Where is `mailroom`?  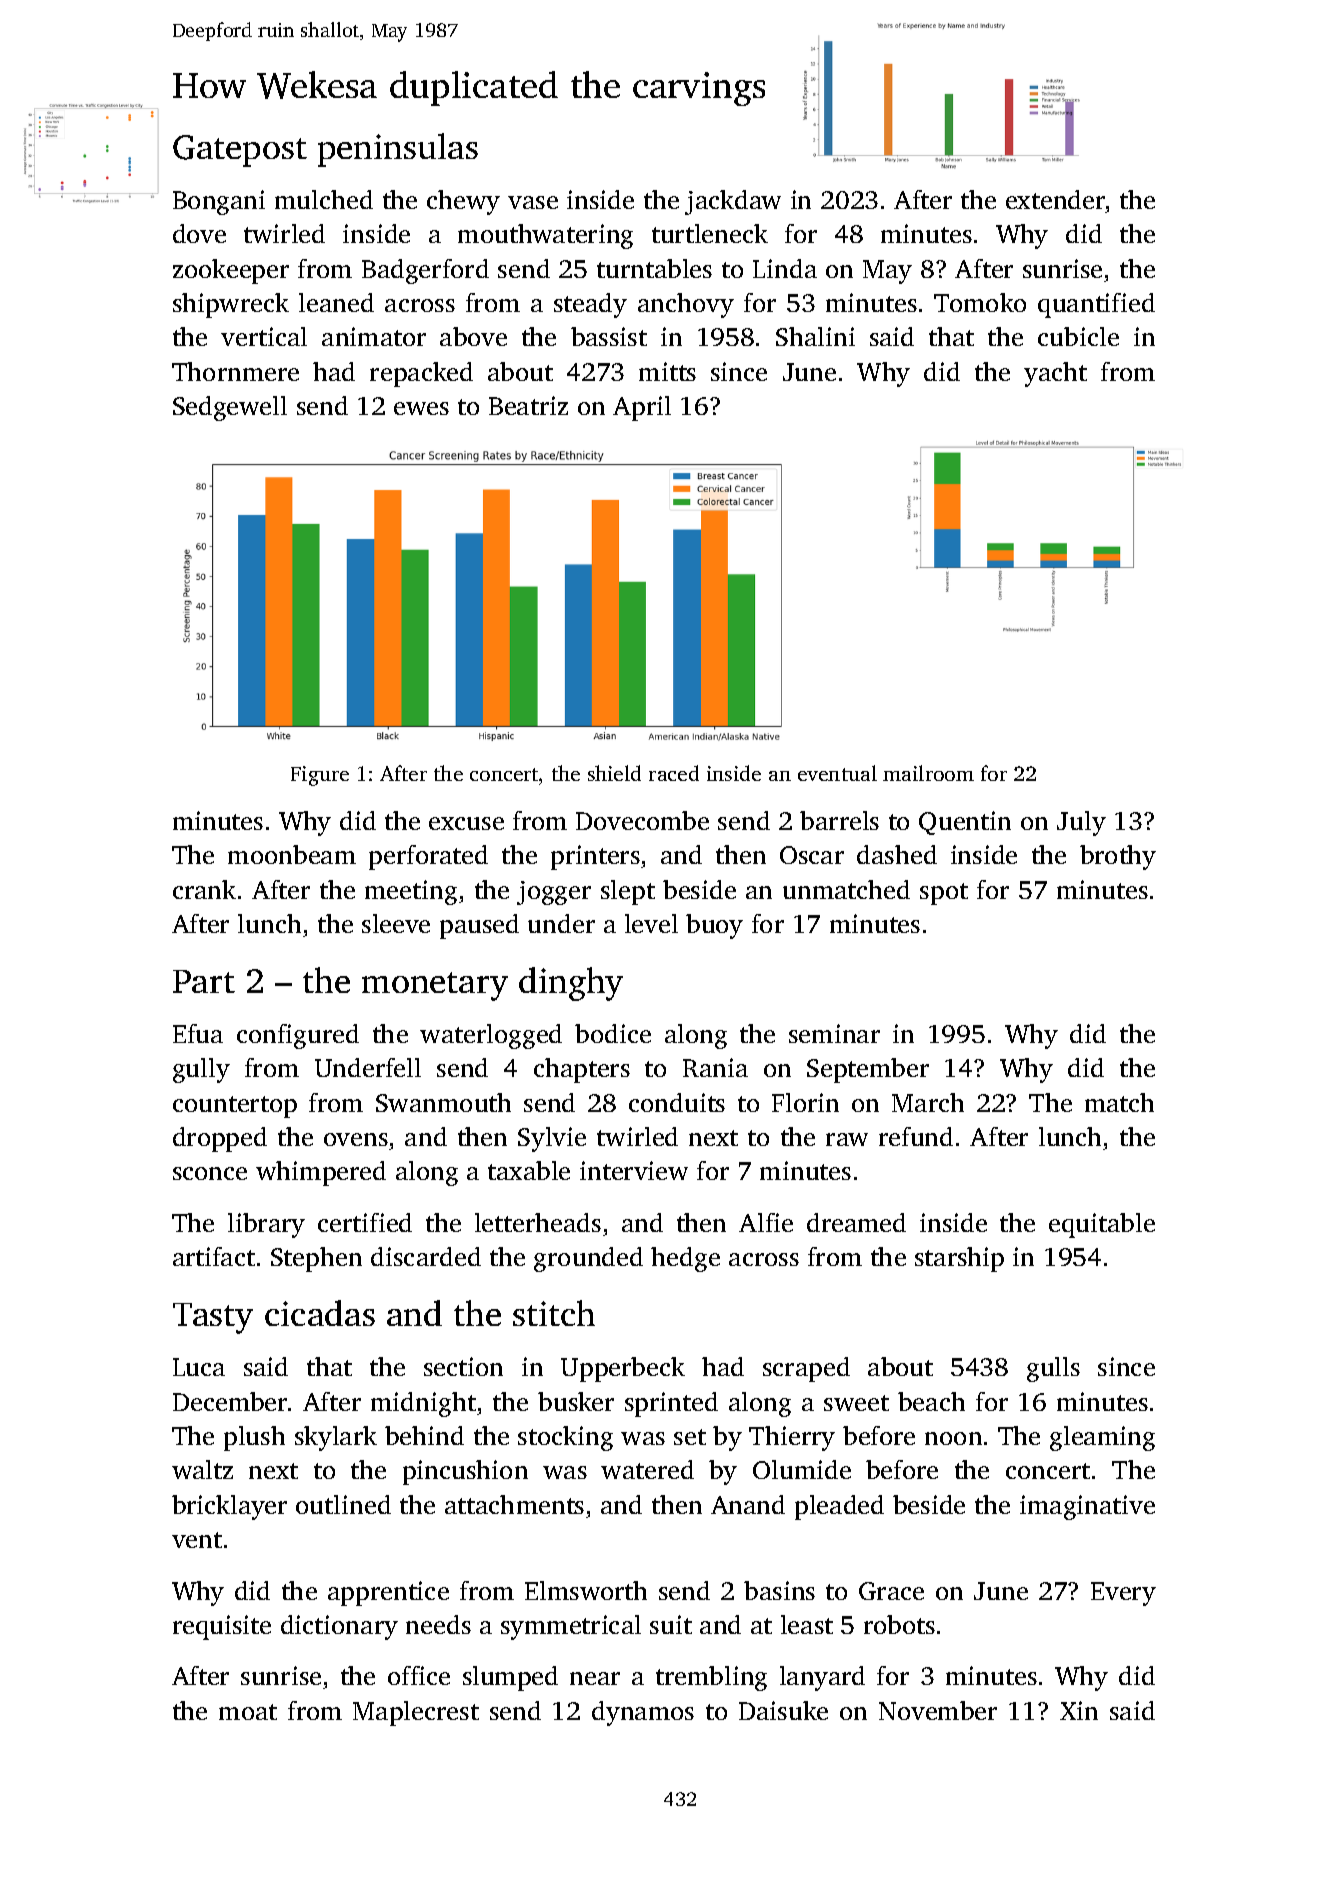
mailroom is located at coordinates (928, 773).
